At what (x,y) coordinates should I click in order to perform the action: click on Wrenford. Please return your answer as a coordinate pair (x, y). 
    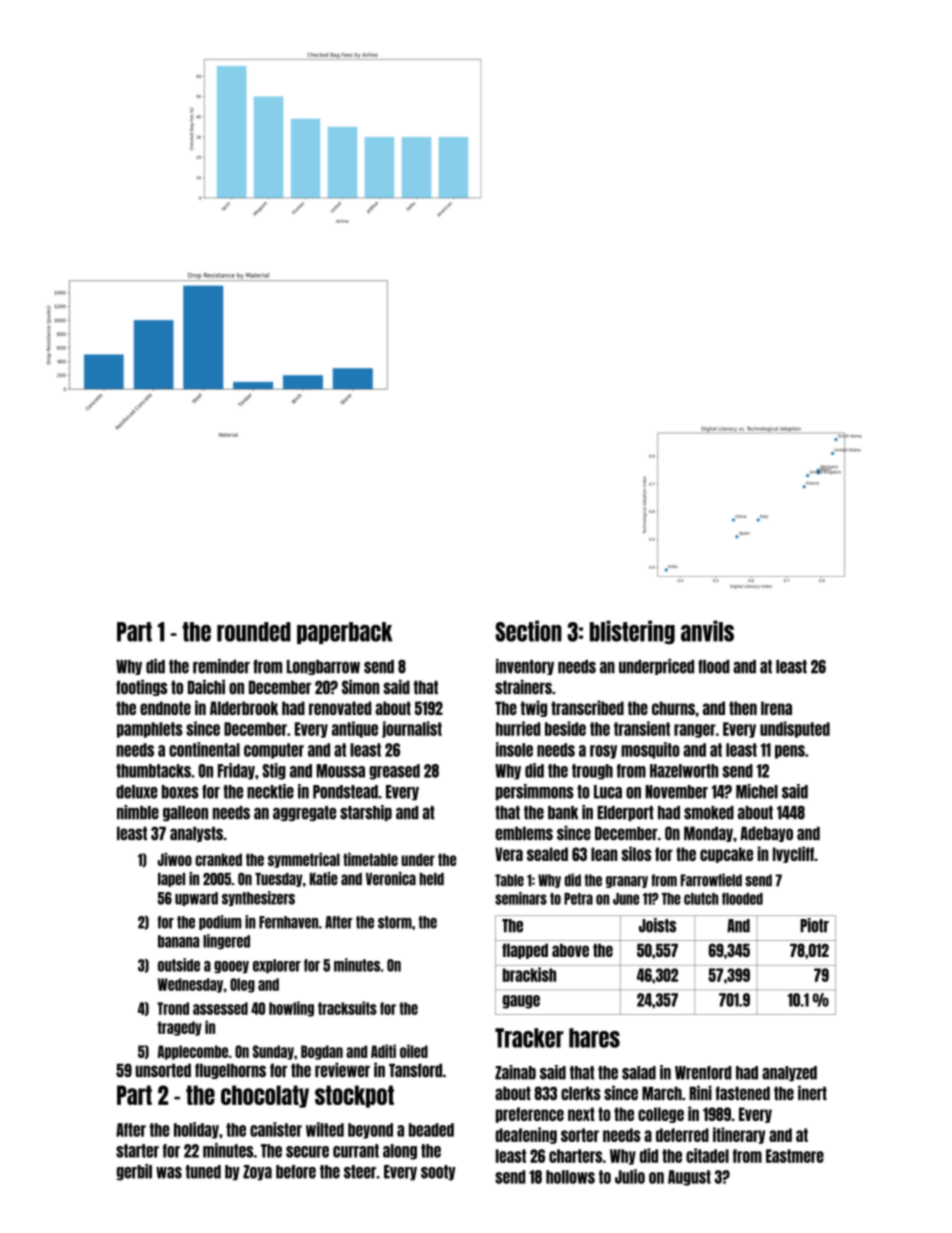
    Looking at the image, I should click on (703, 1073).
